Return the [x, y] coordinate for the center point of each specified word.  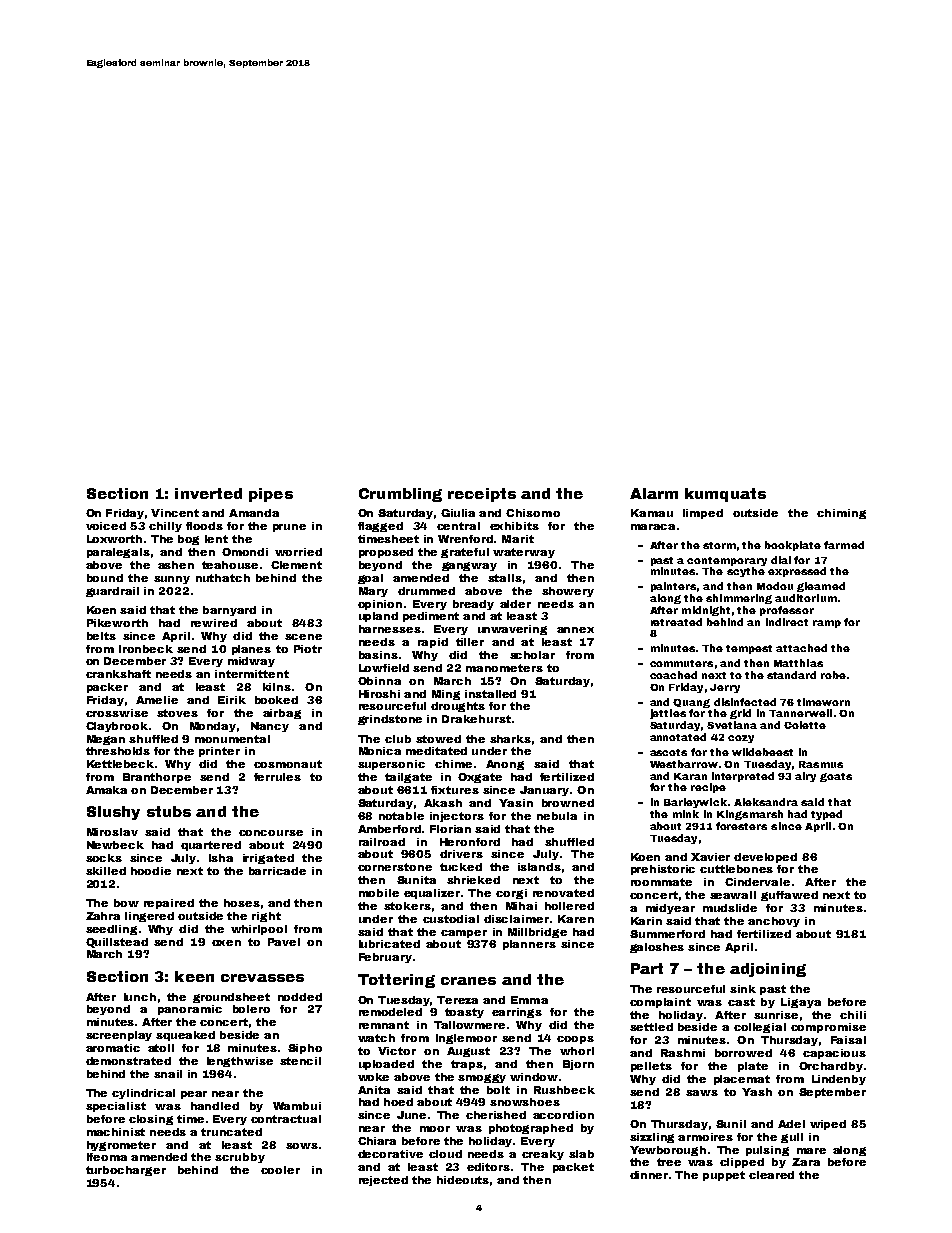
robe [833, 675]
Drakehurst [476, 719]
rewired [214, 623]
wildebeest [762, 752]
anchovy [774, 922]
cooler [280, 1170]
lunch [140, 997]
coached [673, 675]
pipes [271, 495]
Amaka [106, 790]
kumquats [725, 495]
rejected [383, 1181]
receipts [482, 495]
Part [647, 968]
